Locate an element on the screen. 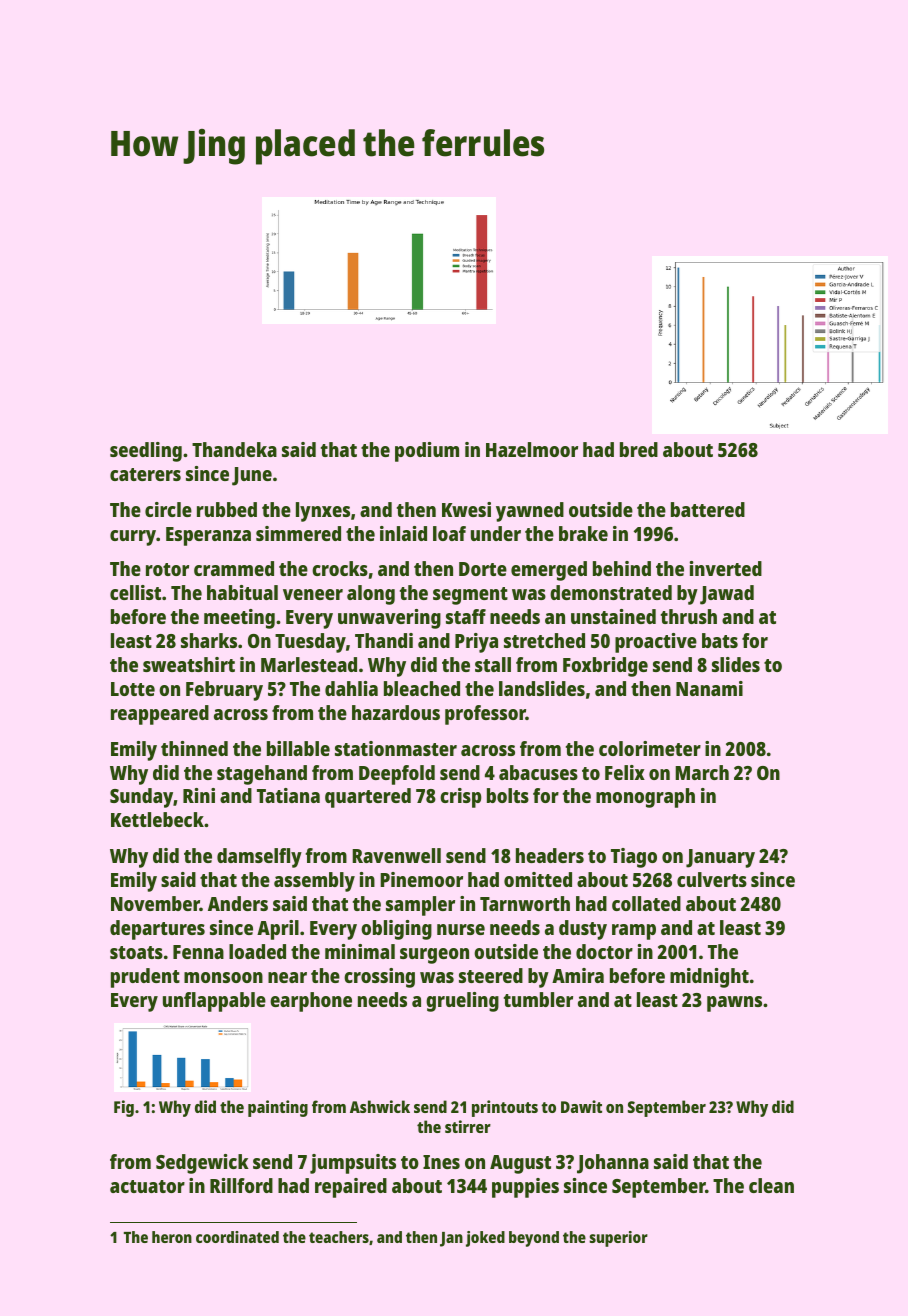 This screenshot has height=1316, width=908. sweatshirt is located at coordinates (189, 664).
